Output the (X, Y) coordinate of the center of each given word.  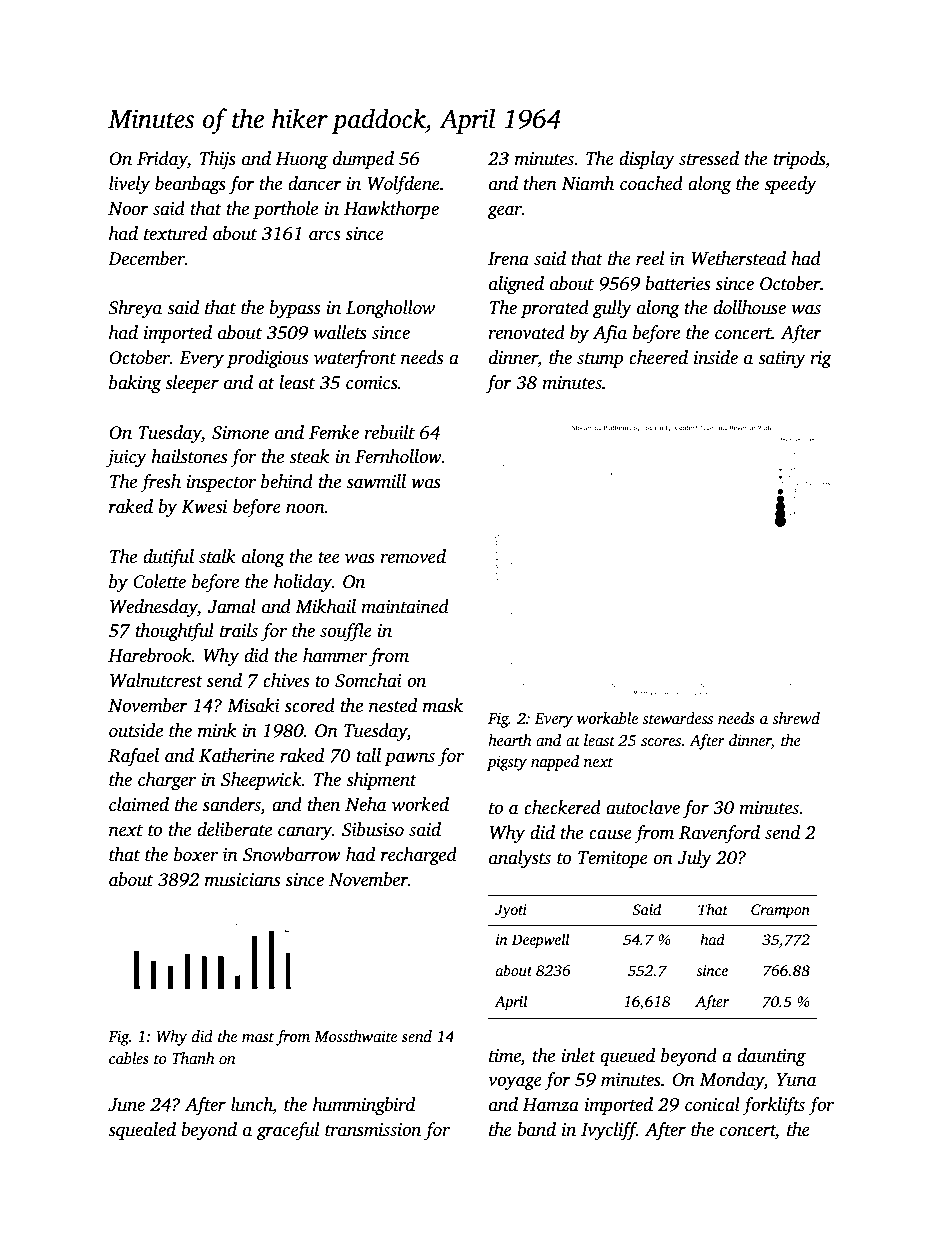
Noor (128, 209)
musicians (242, 880)
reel (650, 258)
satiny (782, 359)
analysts (520, 859)
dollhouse (749, 307)
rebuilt (389, 432)
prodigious (267, 359)
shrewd (796, 718)
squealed (142, 1131)
